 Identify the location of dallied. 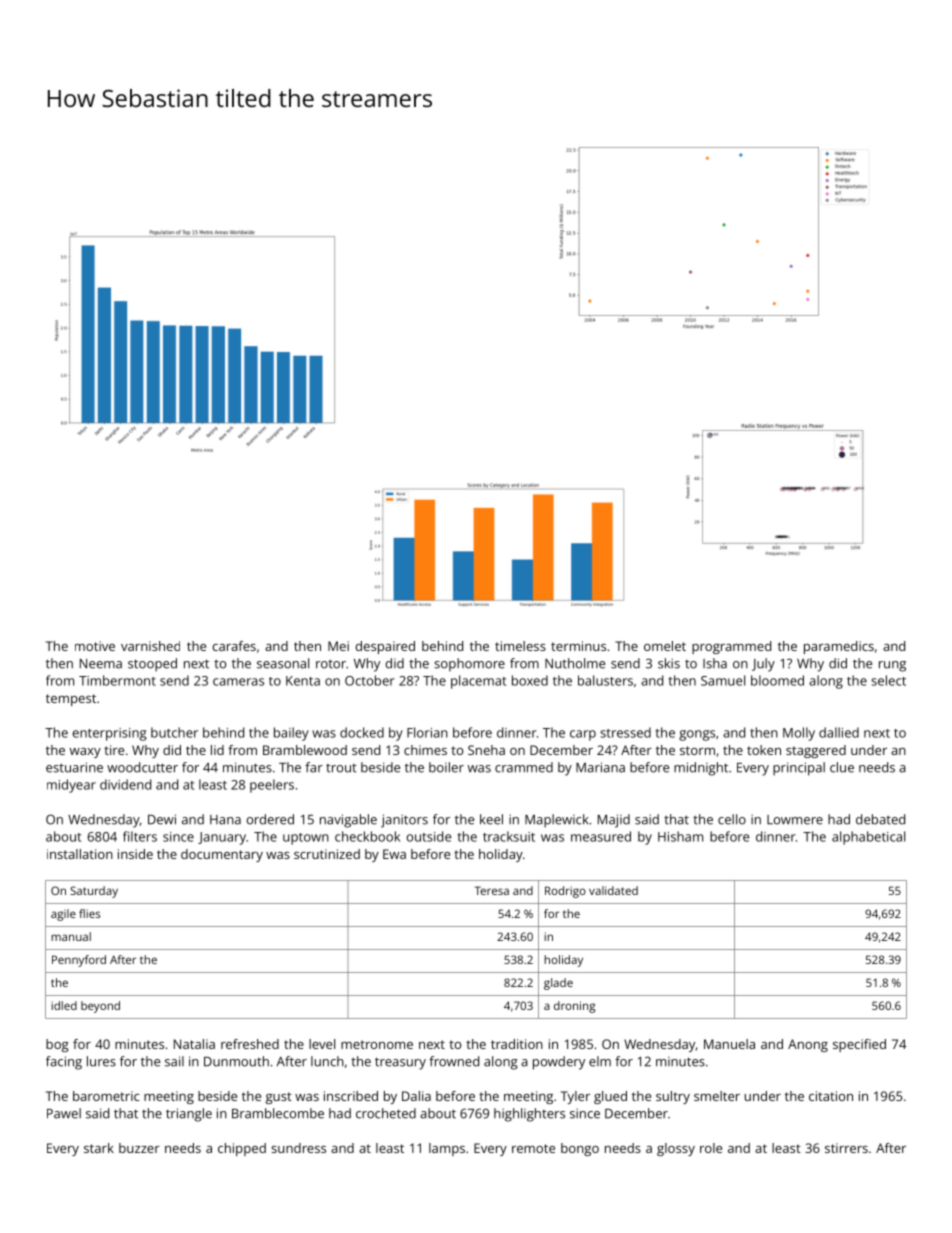
(839, 732).
